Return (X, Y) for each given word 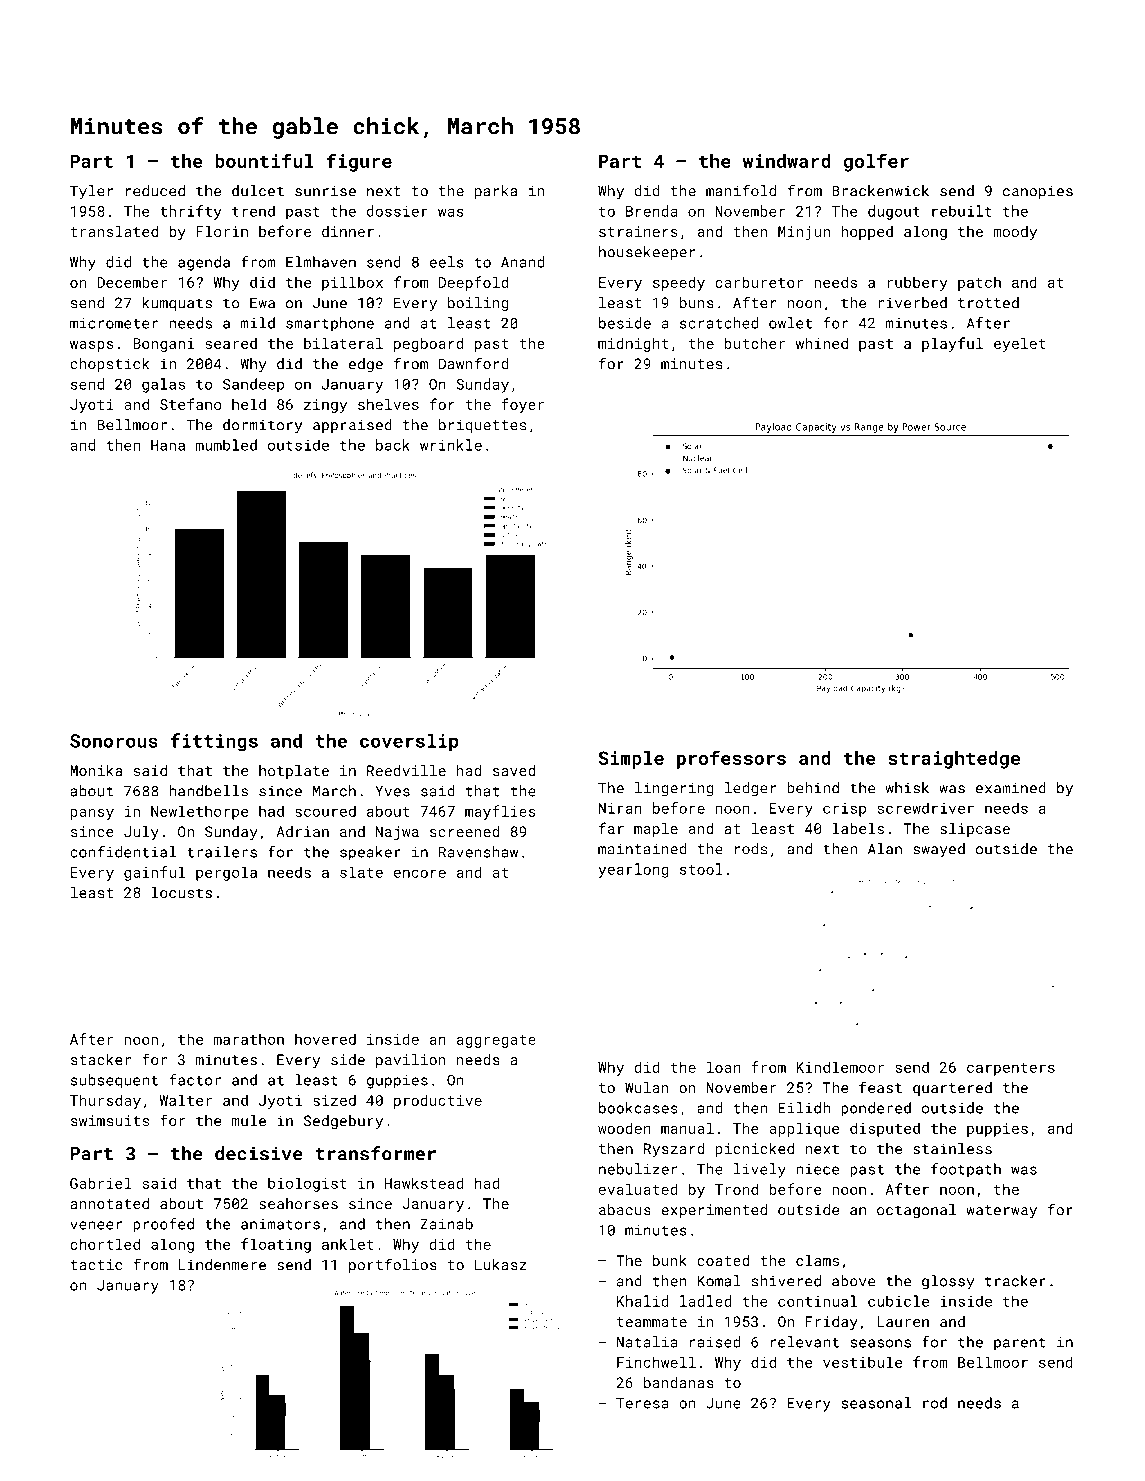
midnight (633, 344)
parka (496, 192)
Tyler (91, 192)
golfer (876, 162)
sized (334, 1100)
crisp (844, 810)
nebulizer (638, 1169)
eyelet (1020, 344)
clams (817, 1260)
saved (514, 770)
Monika (96, 770)
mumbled (226, 445)
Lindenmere (222, 1264)
